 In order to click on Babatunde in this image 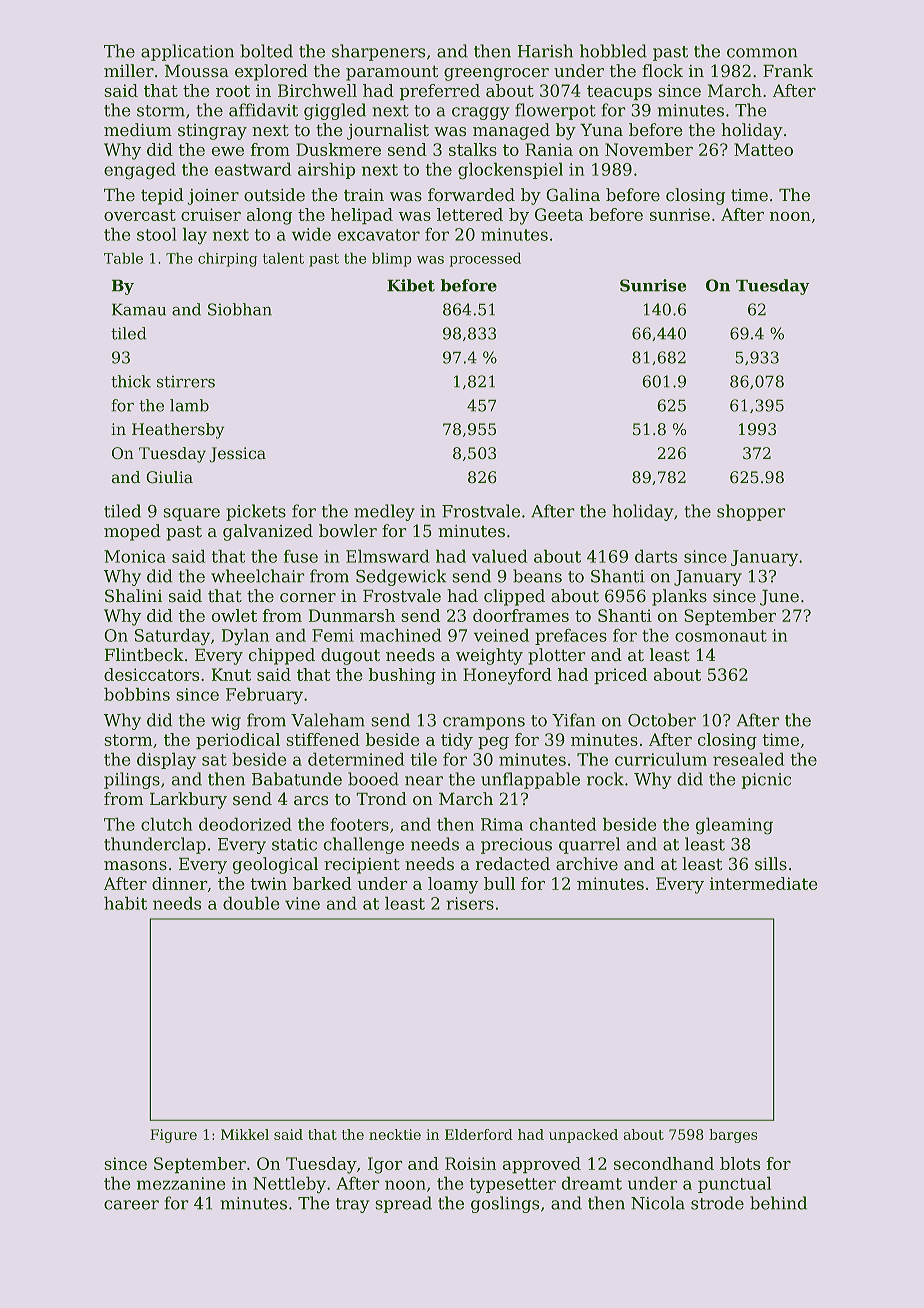, I will do `click(297, 779)`.
